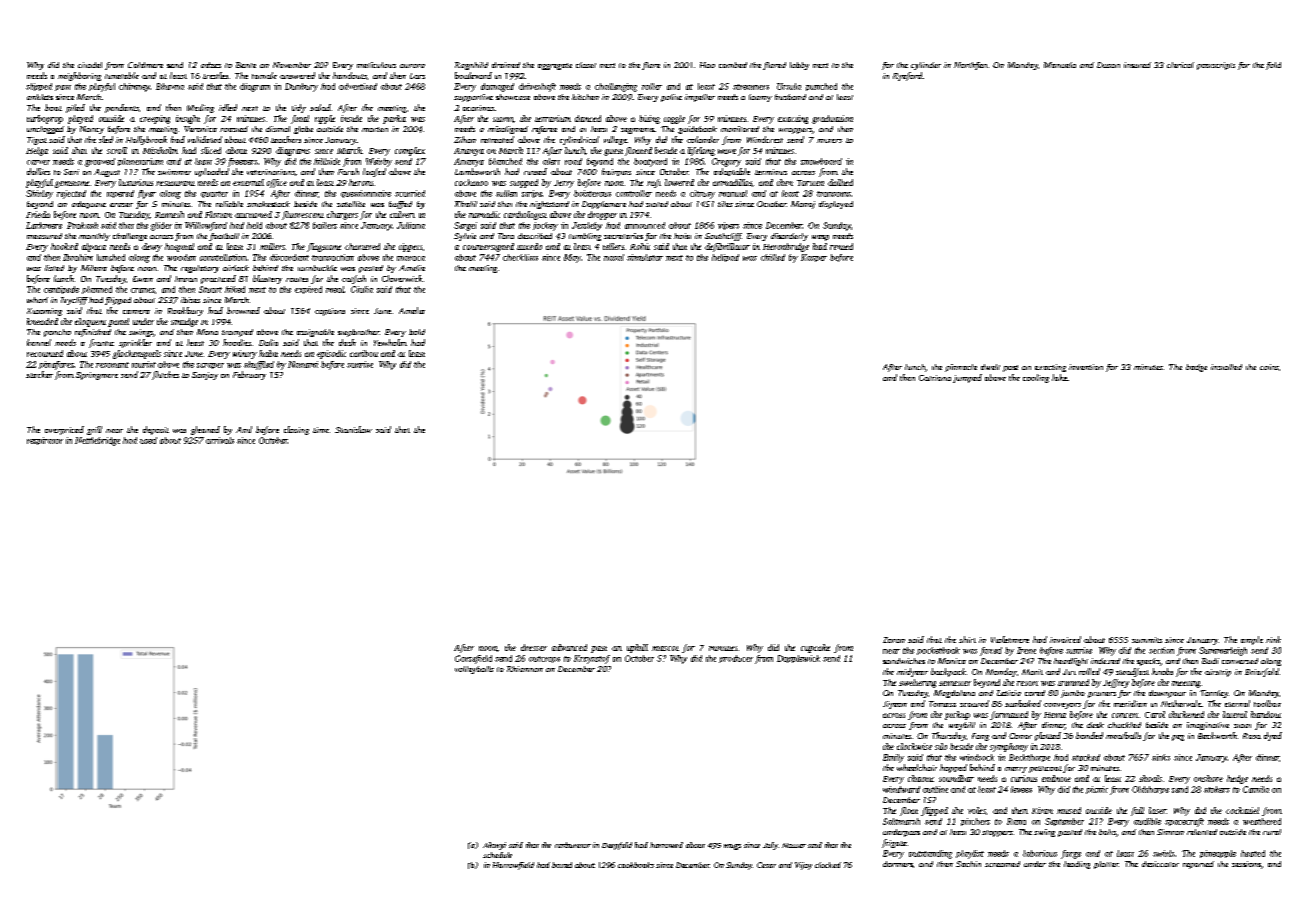 This page has width=1308, height=924. What do you see at coordinates (700, 98) in the page?
I see `impeller` at bounding box center [700, 98].
